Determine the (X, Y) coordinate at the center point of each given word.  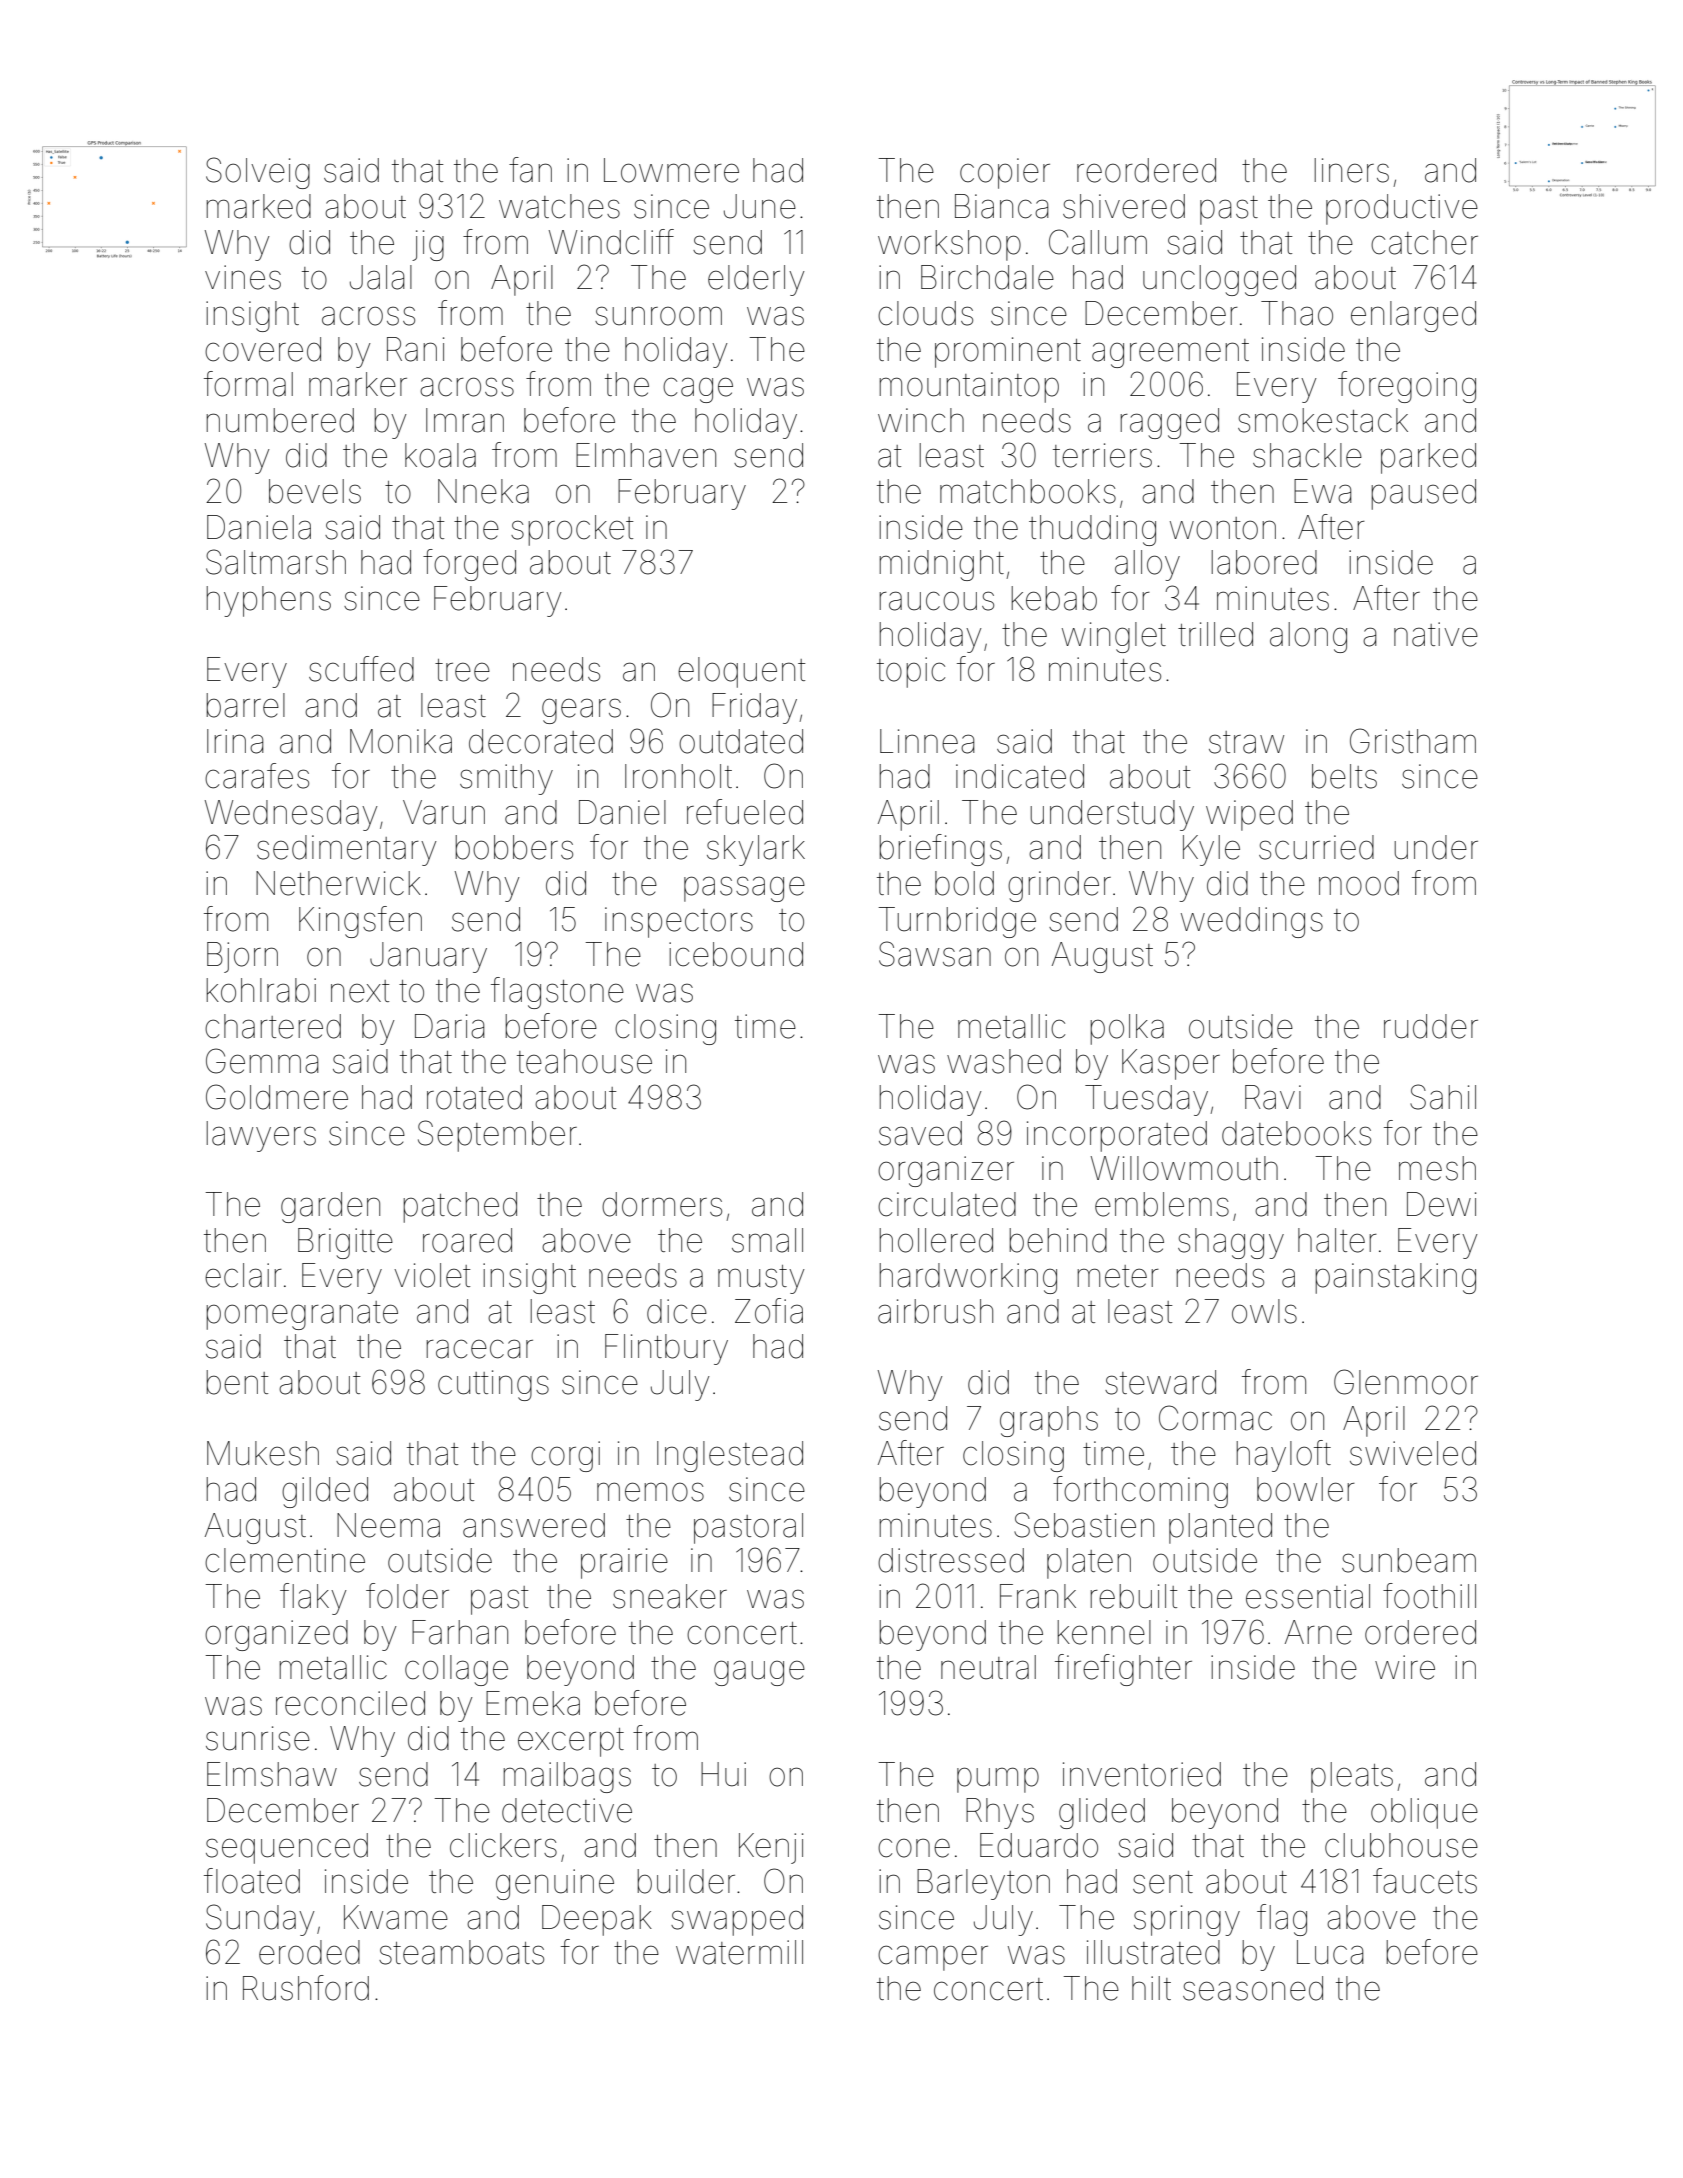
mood (1359, 883)
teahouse (584, 1061)
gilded (325, 1492)
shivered (1124, 206)
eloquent (742, 672)
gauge (759, 1673)
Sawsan (935, 954)
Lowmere (671, 170)
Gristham (1413, 741)
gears (581, 711)
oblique (1424, 1813)
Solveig (258, 173)
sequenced (287, 1848)
